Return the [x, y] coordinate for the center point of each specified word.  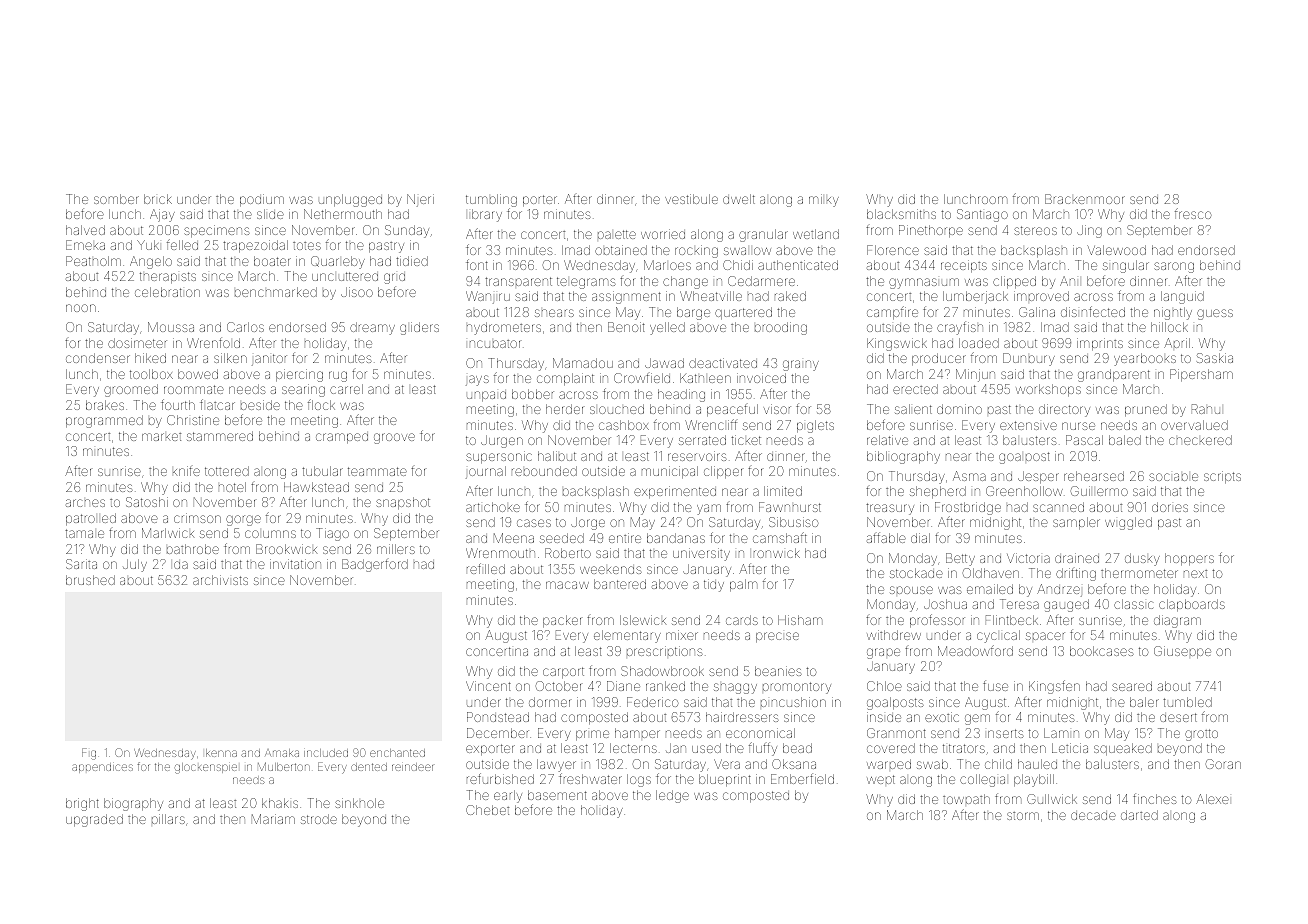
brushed [90, 580]
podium [262, 200]
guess [1215, 314]
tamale [84, 533]
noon [81, 308]
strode [319, 819]
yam [709, 509]
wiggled [1128, 523]
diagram [1177, 621]
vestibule [691, 199]
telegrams [586, 283]
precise [777, 637]
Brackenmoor [1085, 199]
